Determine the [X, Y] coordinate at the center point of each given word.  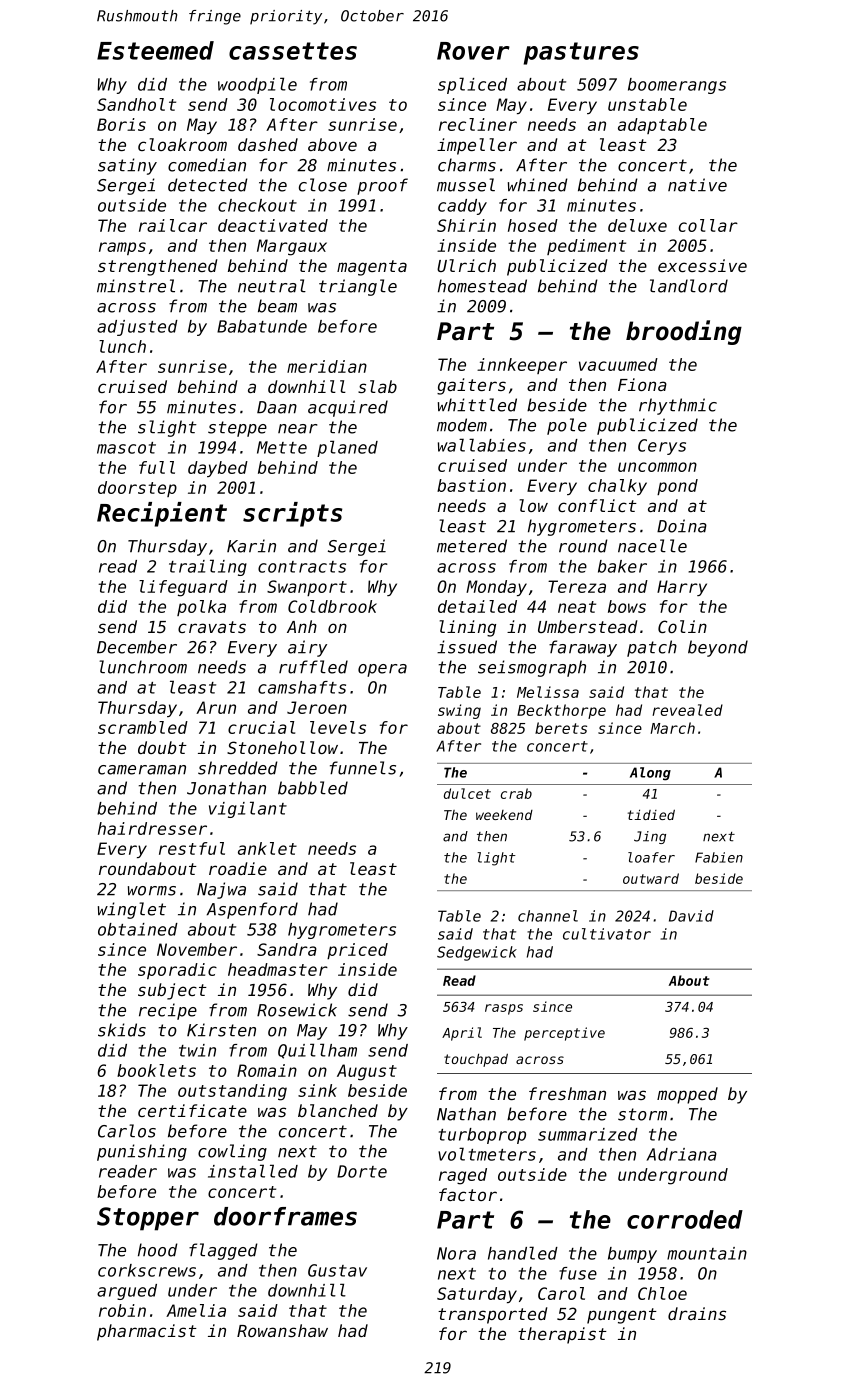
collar [708, 225]
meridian [327, 366]
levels [338, 727]
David [691, 916]
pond [677, 487]
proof [382, 186]
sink [317, 1090]
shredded [238, 768]
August [367, 1072]
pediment [586, 247]
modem [462, 425]
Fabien [719, 857]
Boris [121, 124]
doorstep [137, 489]
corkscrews [147, 1270]
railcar [173, 225]
